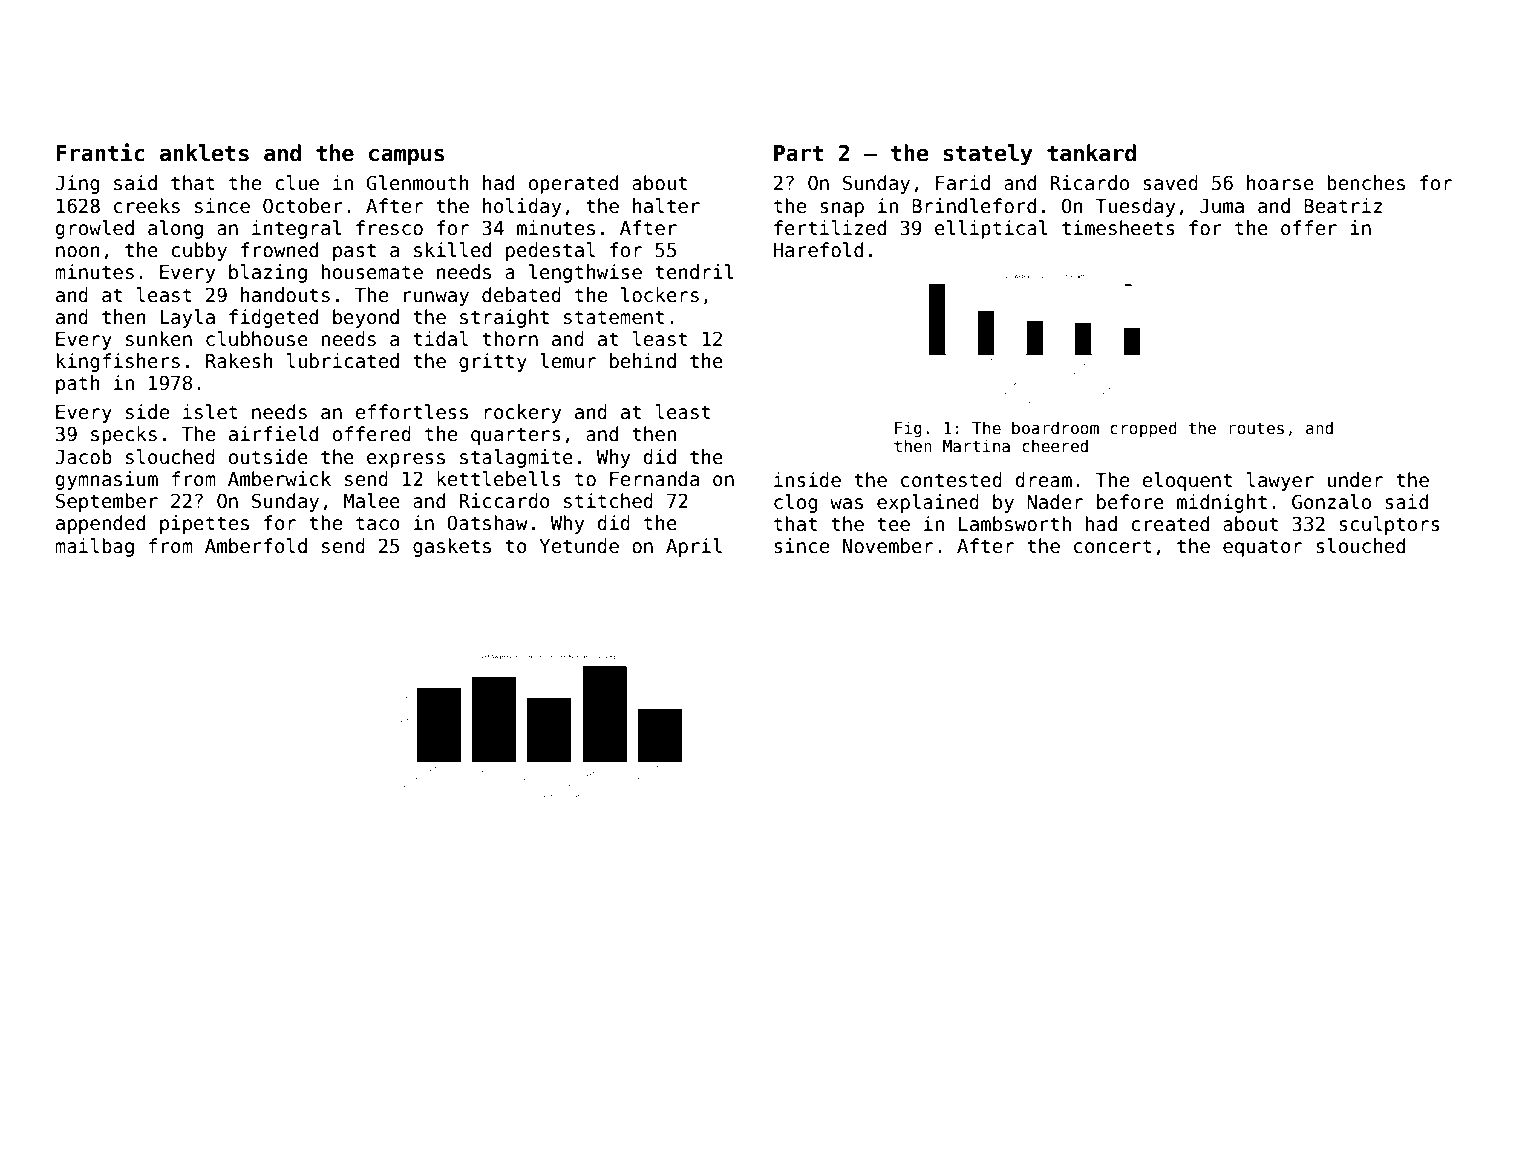 The height and width of the screenshot is (1172, 1517). What do you see at coordinates (406, 157) in the screenshot?
I see `campus` at bounding box center [406, 157].
